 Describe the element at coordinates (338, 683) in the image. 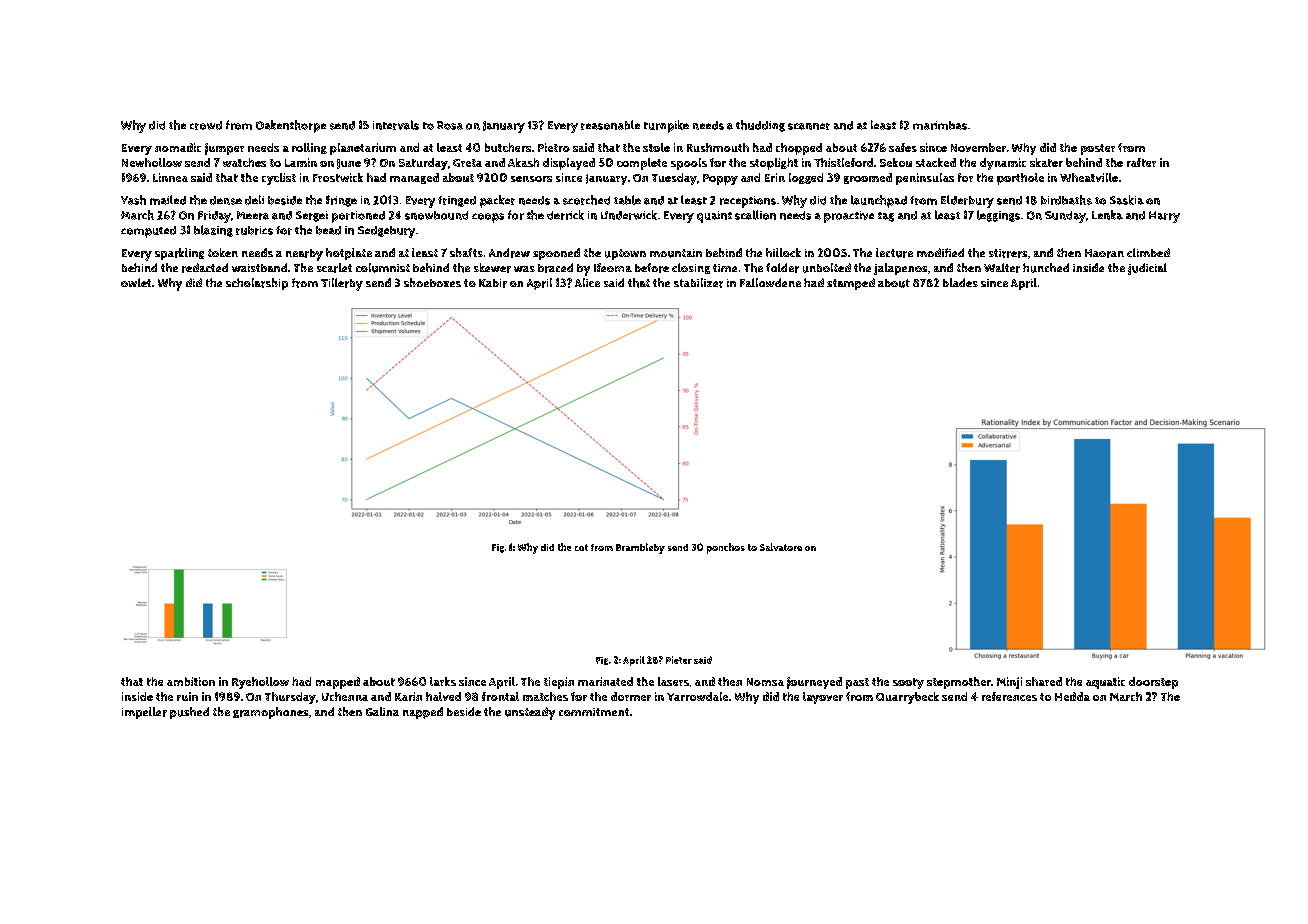

I see `mapped` at that location.
